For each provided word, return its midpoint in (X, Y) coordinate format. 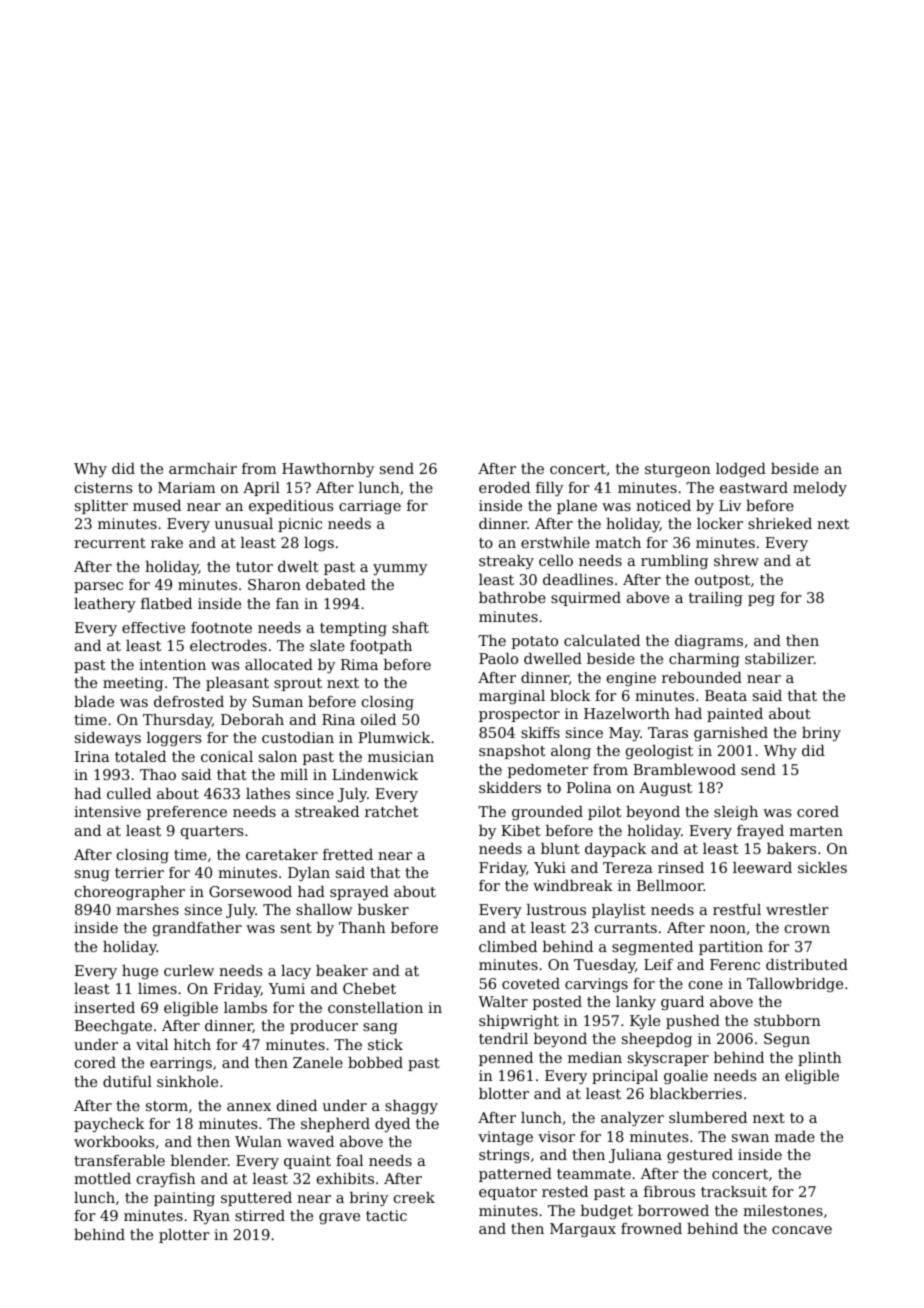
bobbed (375, 1062)
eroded (504, 487)
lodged (741, 470)
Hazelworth (627, 713)
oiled (378, 719)
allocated (279, 664)
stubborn (787, 1020)
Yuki (550, 867)
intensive (107, 811)
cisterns (103, 487)
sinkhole (187, 1081)
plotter (184, 1236)
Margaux (583, 1230)
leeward (762, 867)
